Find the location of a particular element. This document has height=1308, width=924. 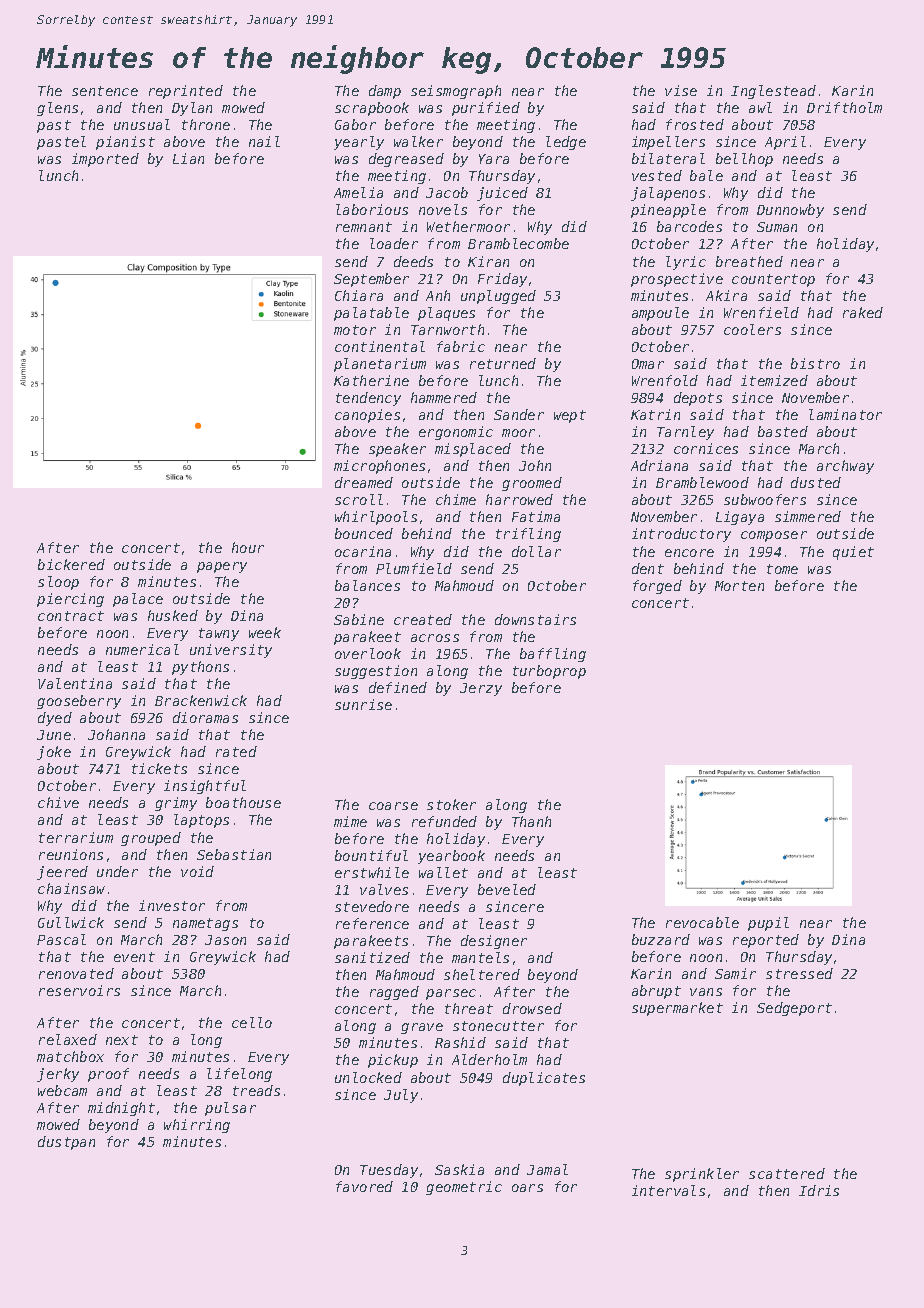

vise is located at coordinates (681, 90).
